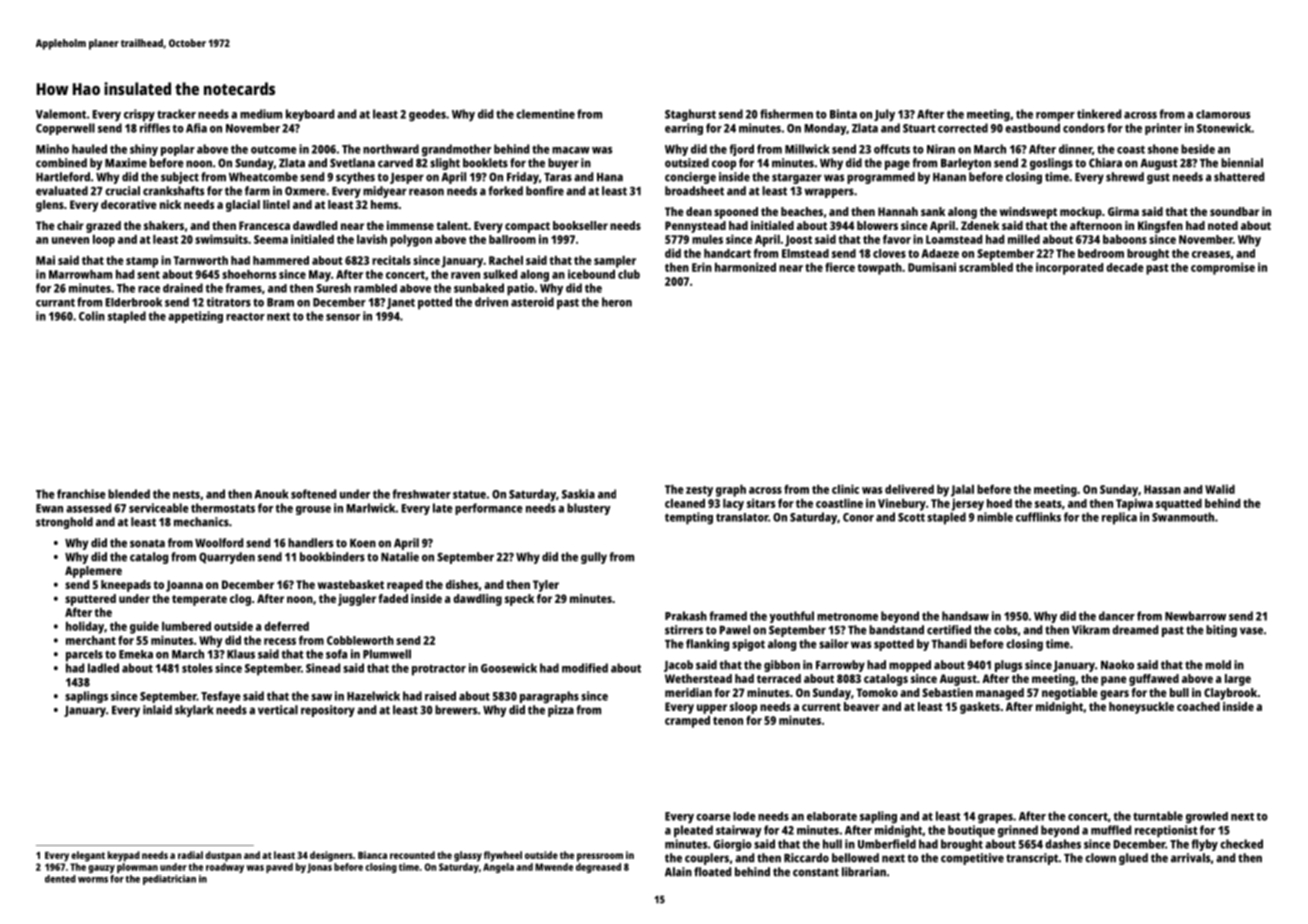  I want to click on Walid, so click(1220, 489).
